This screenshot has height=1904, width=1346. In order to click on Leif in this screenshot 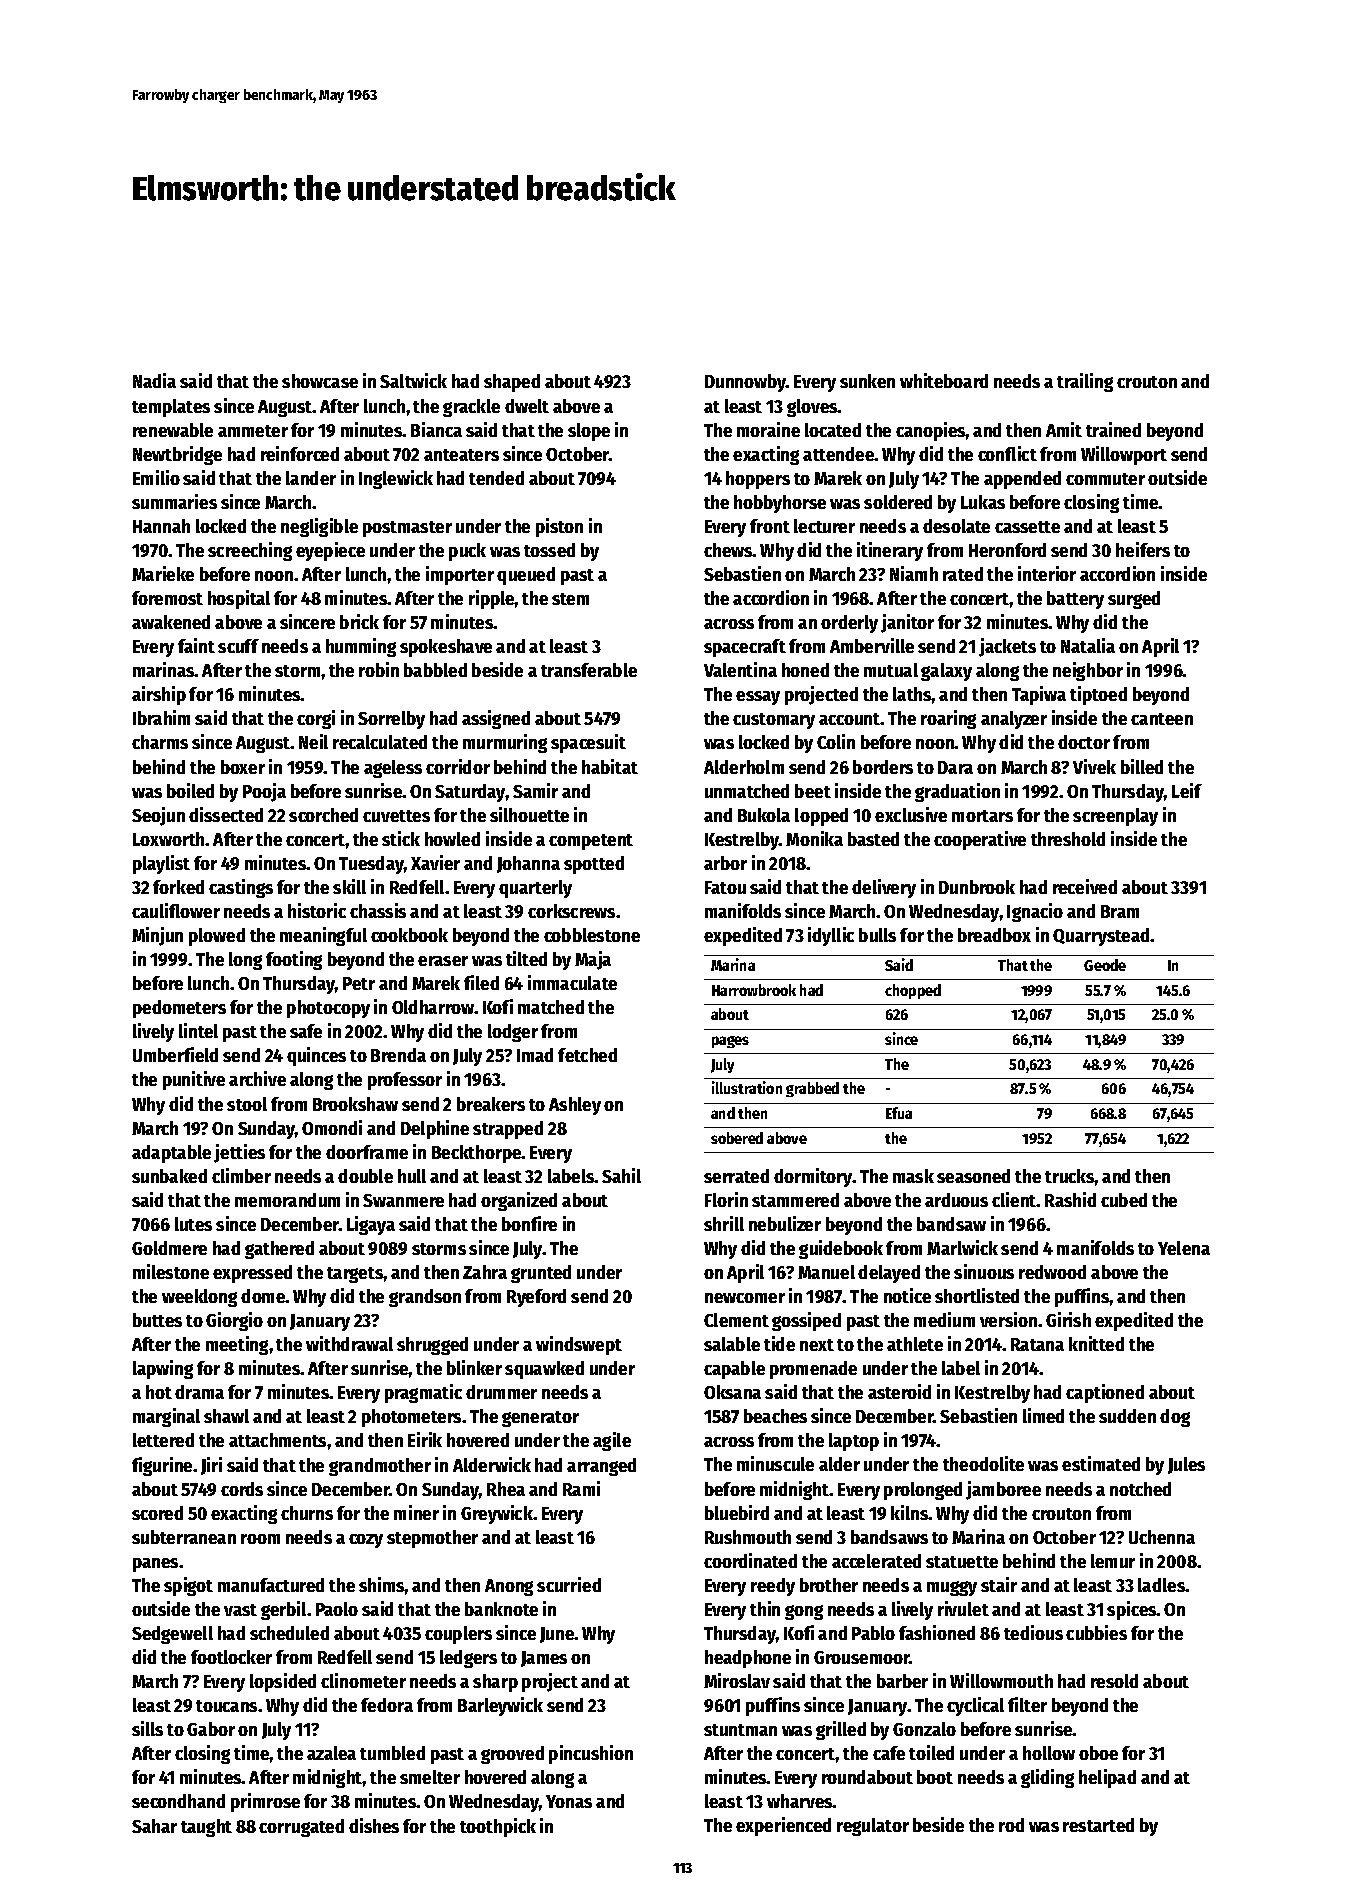, I will do `click(1187, 790)`.
